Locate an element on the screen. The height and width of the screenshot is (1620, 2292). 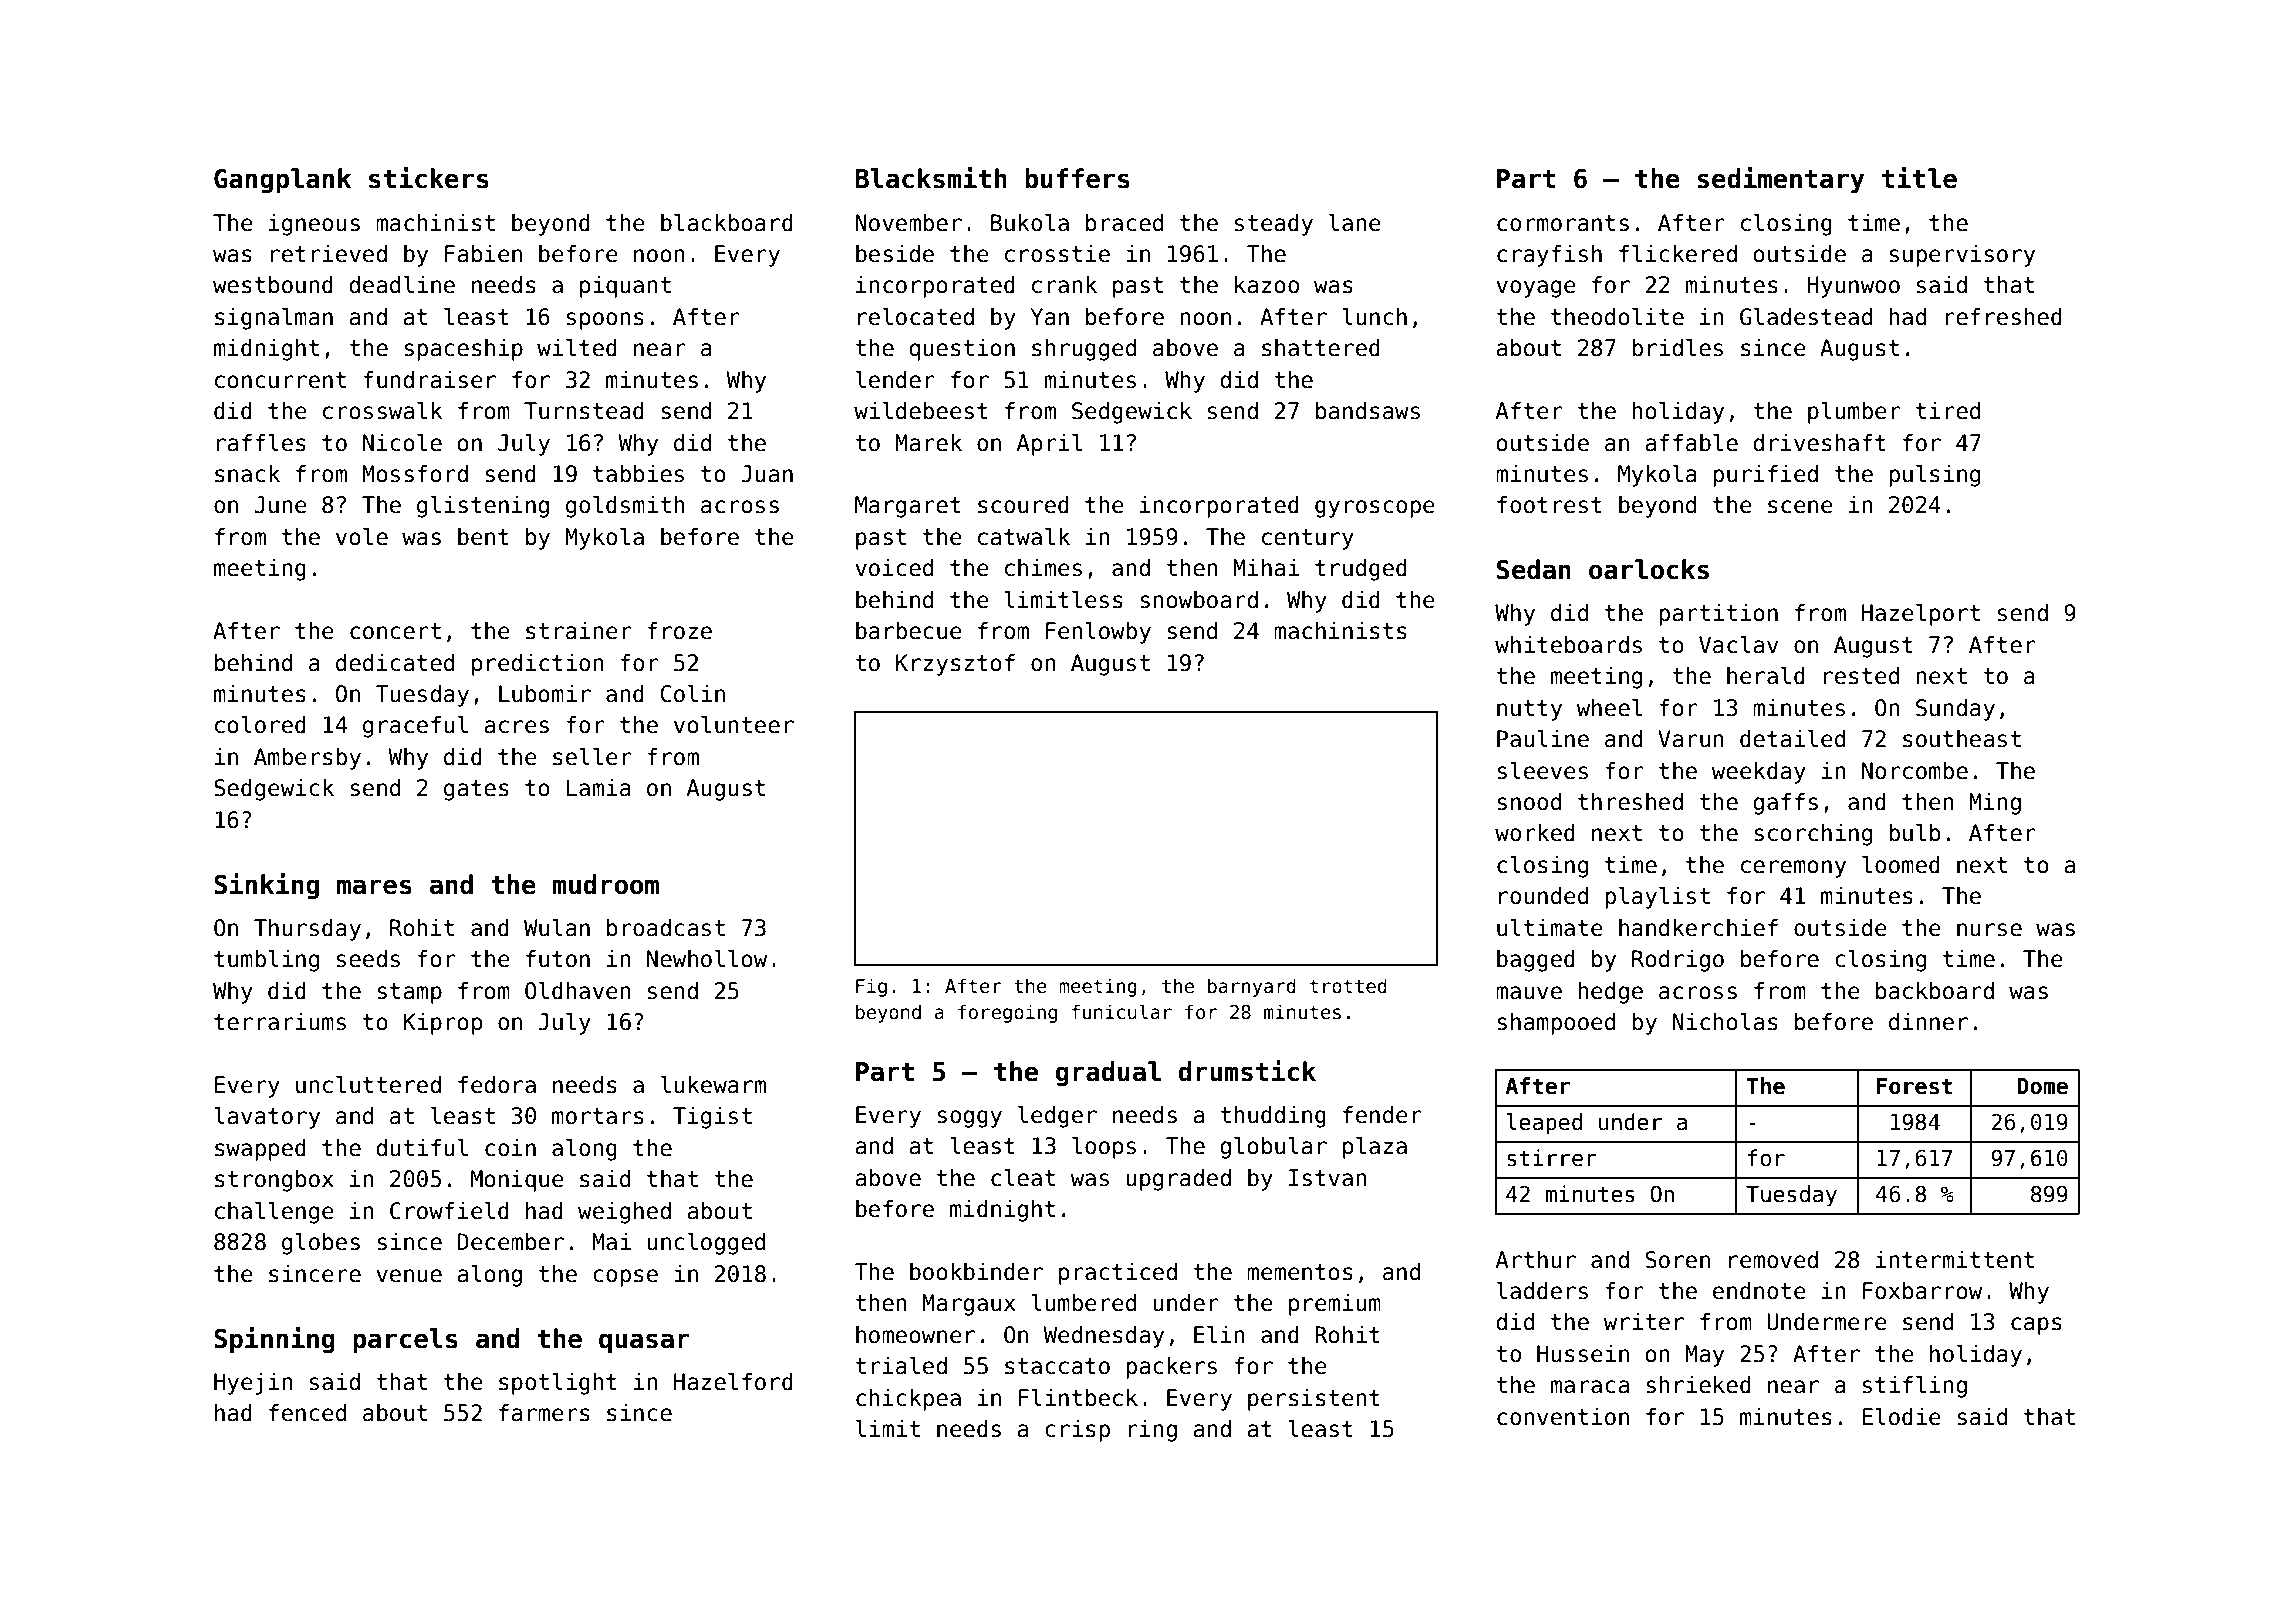
shampooed is located at coordinates (1556, 1024).
